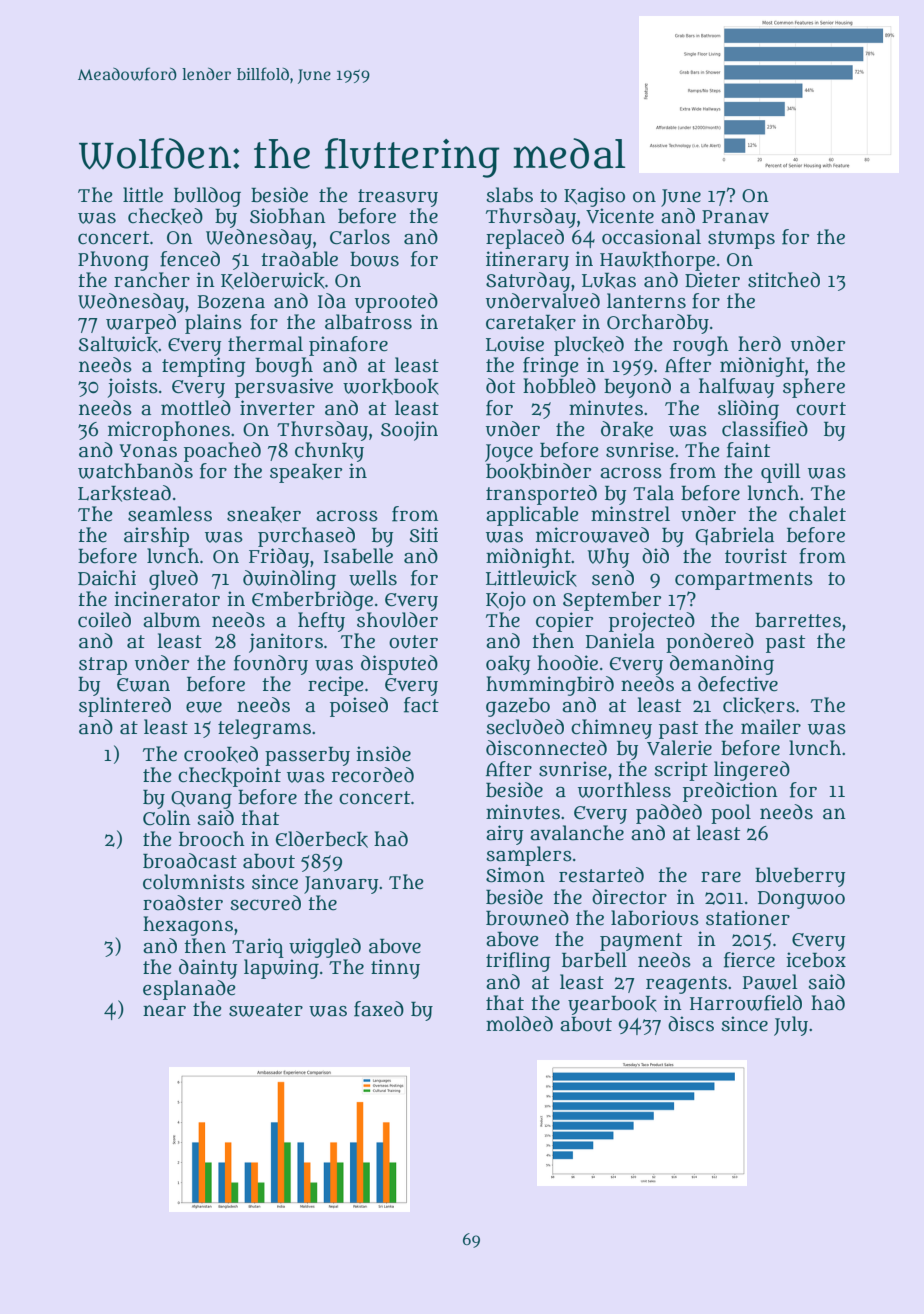  Describe the element at coordinates (360, 237) in the document. I see `Carlos` at that location.
